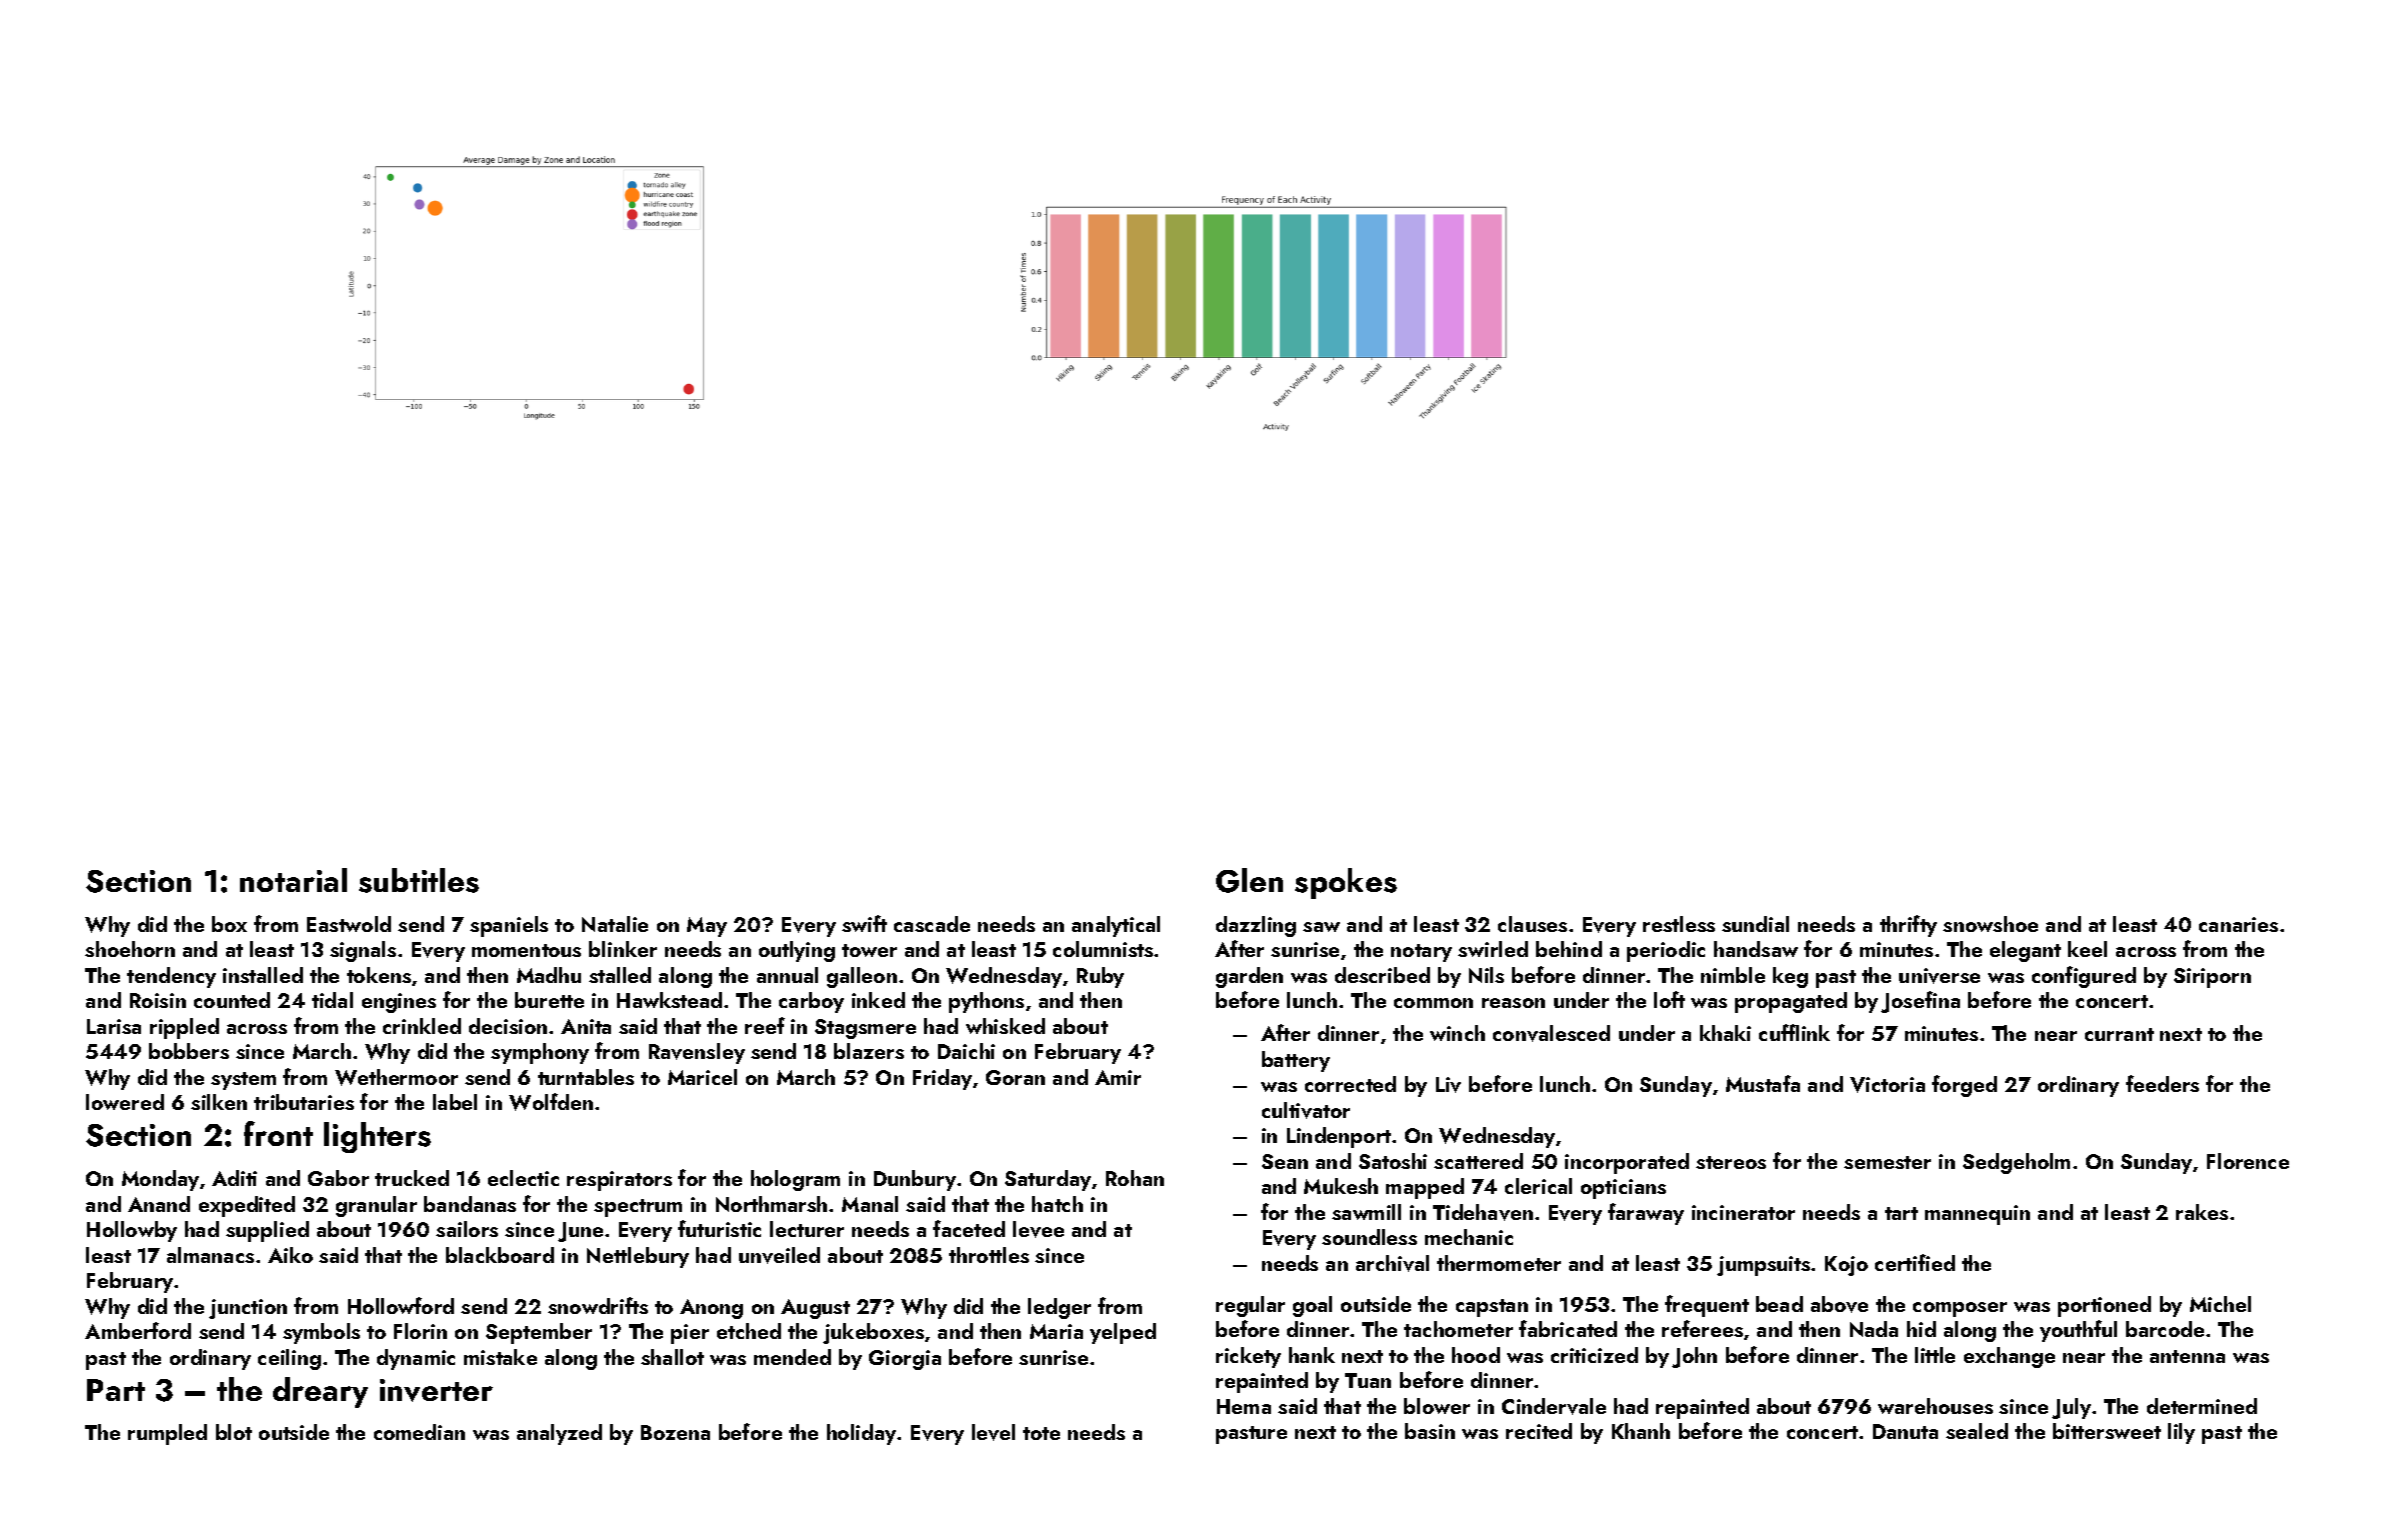  I want to click on bandanas, so click(470, 1204).
